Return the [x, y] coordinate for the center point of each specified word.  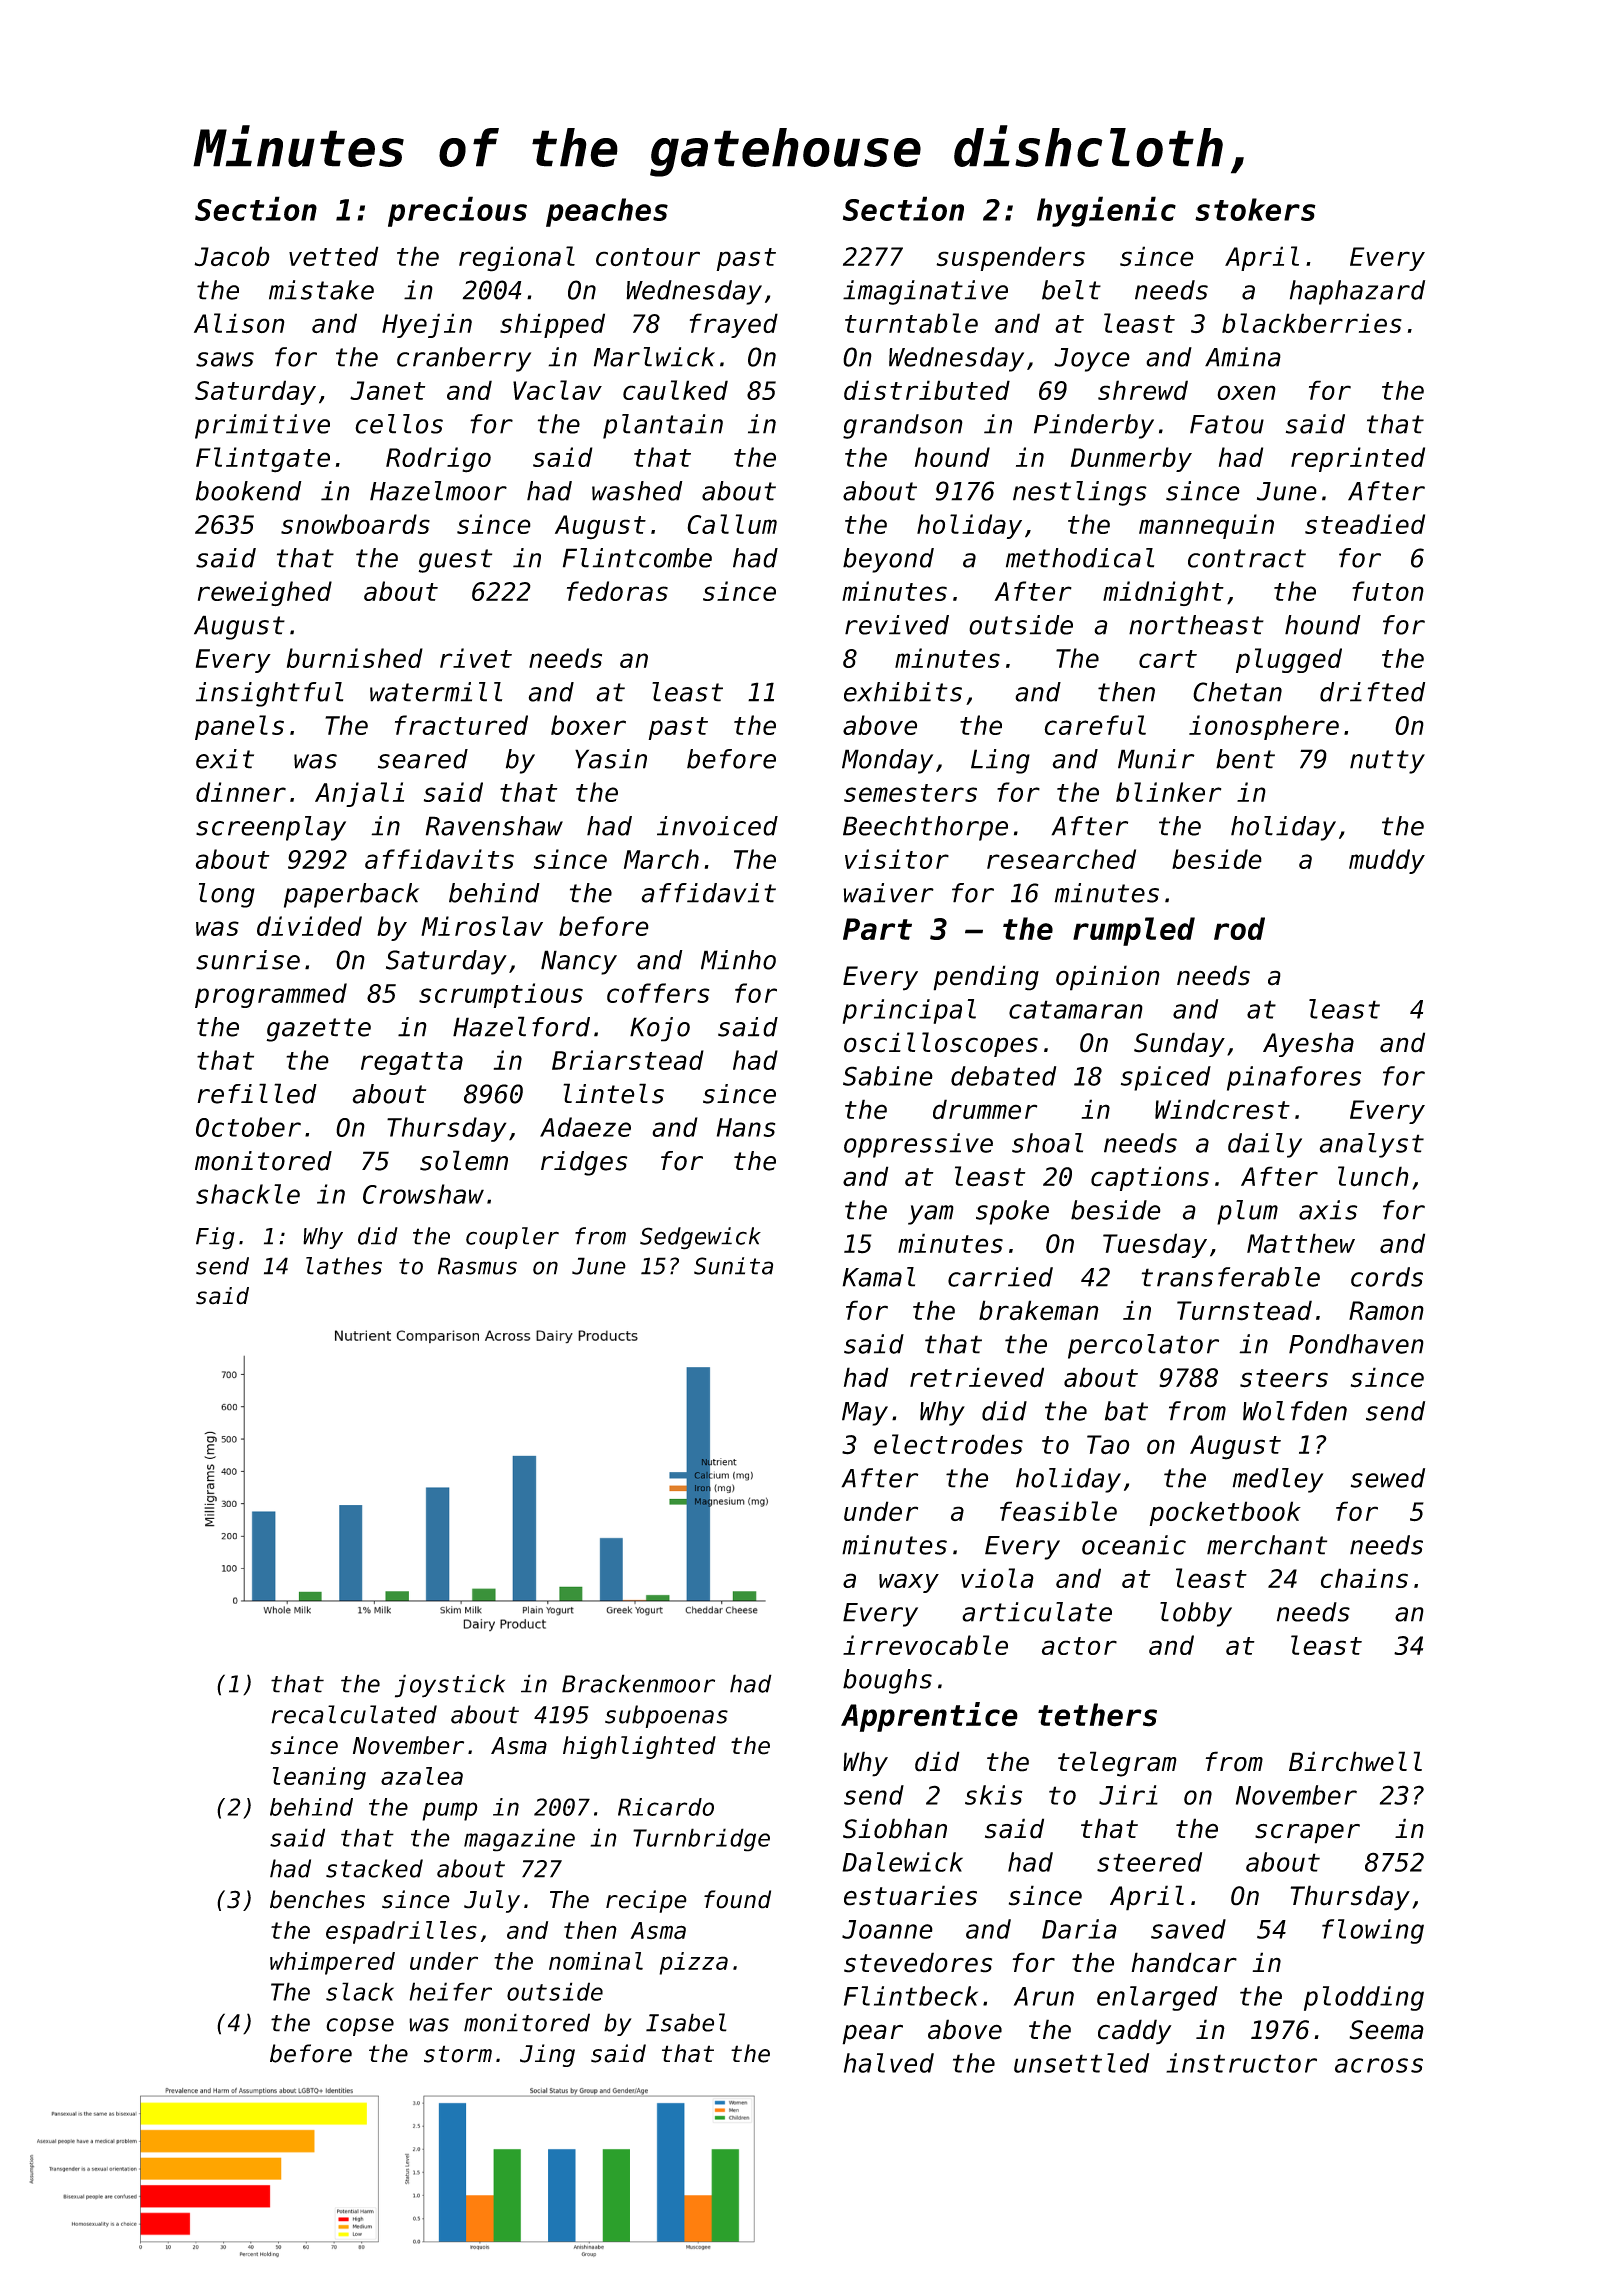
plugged [1289, 660]
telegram [1117, 1764]
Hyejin [427, 325]
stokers [1255, 209]
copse [360, 2027]
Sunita [733, 1266]
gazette [318, 1030]
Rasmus [477, 1266]
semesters [910, 793]
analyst [1372, 1145]
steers [1284, 1378]
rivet [476, 658]
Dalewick [902, 1862]
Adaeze [585, 1127]
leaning [319, 1778]
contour [648, 257]
